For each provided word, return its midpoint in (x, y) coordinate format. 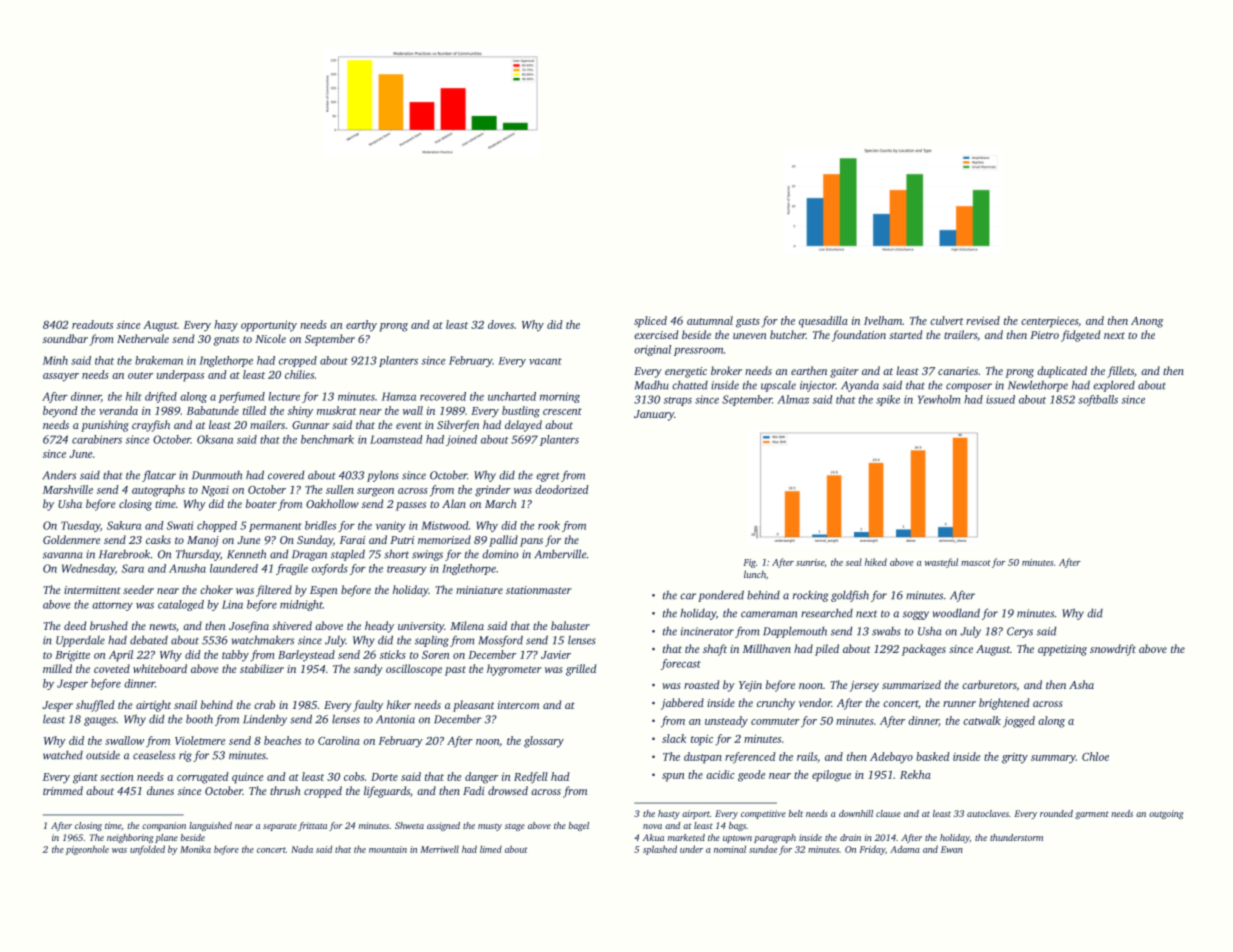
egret (548, 477)
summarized (911, 684)
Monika (195, 849)
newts (162, 626)
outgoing (1166, 814)
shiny (300, 412)
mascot (976, 563)
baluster (570, 625)
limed (491, 849)
